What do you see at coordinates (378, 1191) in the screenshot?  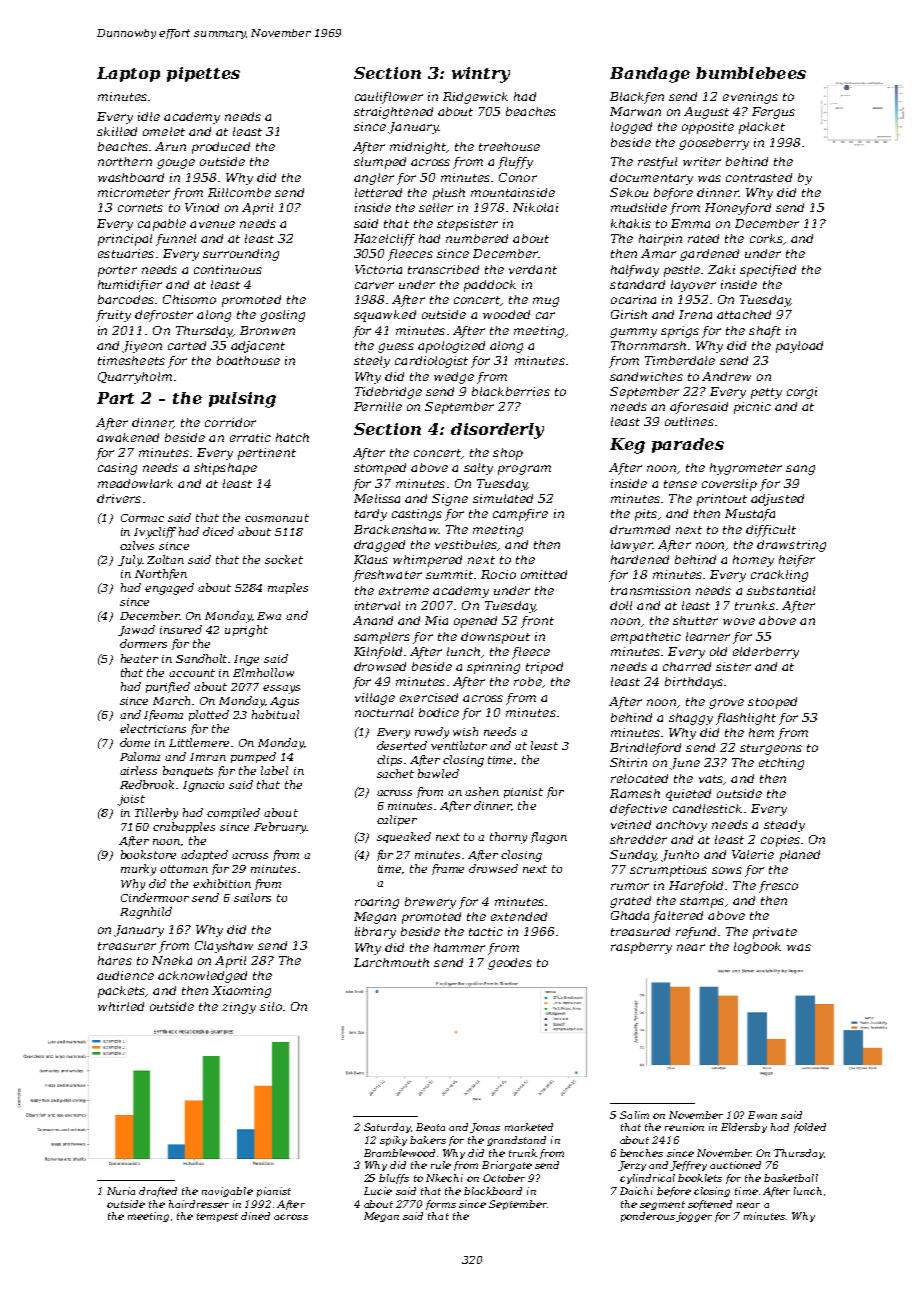 I see `Lucie` at bounding box center [378, 1191].
